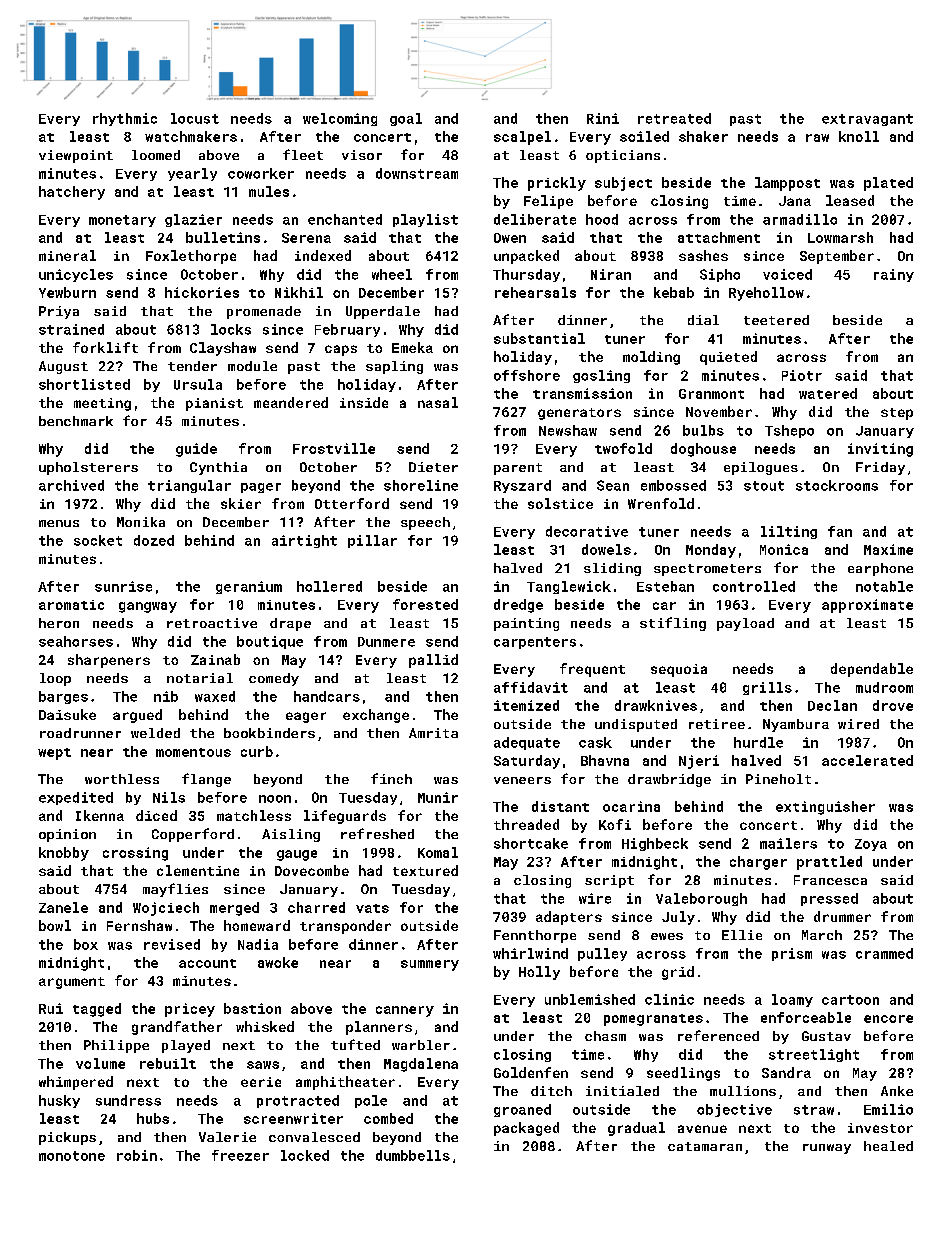 The image size is (952, 1233). Describe the element at coordinates (796, 725) in the image. I see `Nyambura` at that location.
